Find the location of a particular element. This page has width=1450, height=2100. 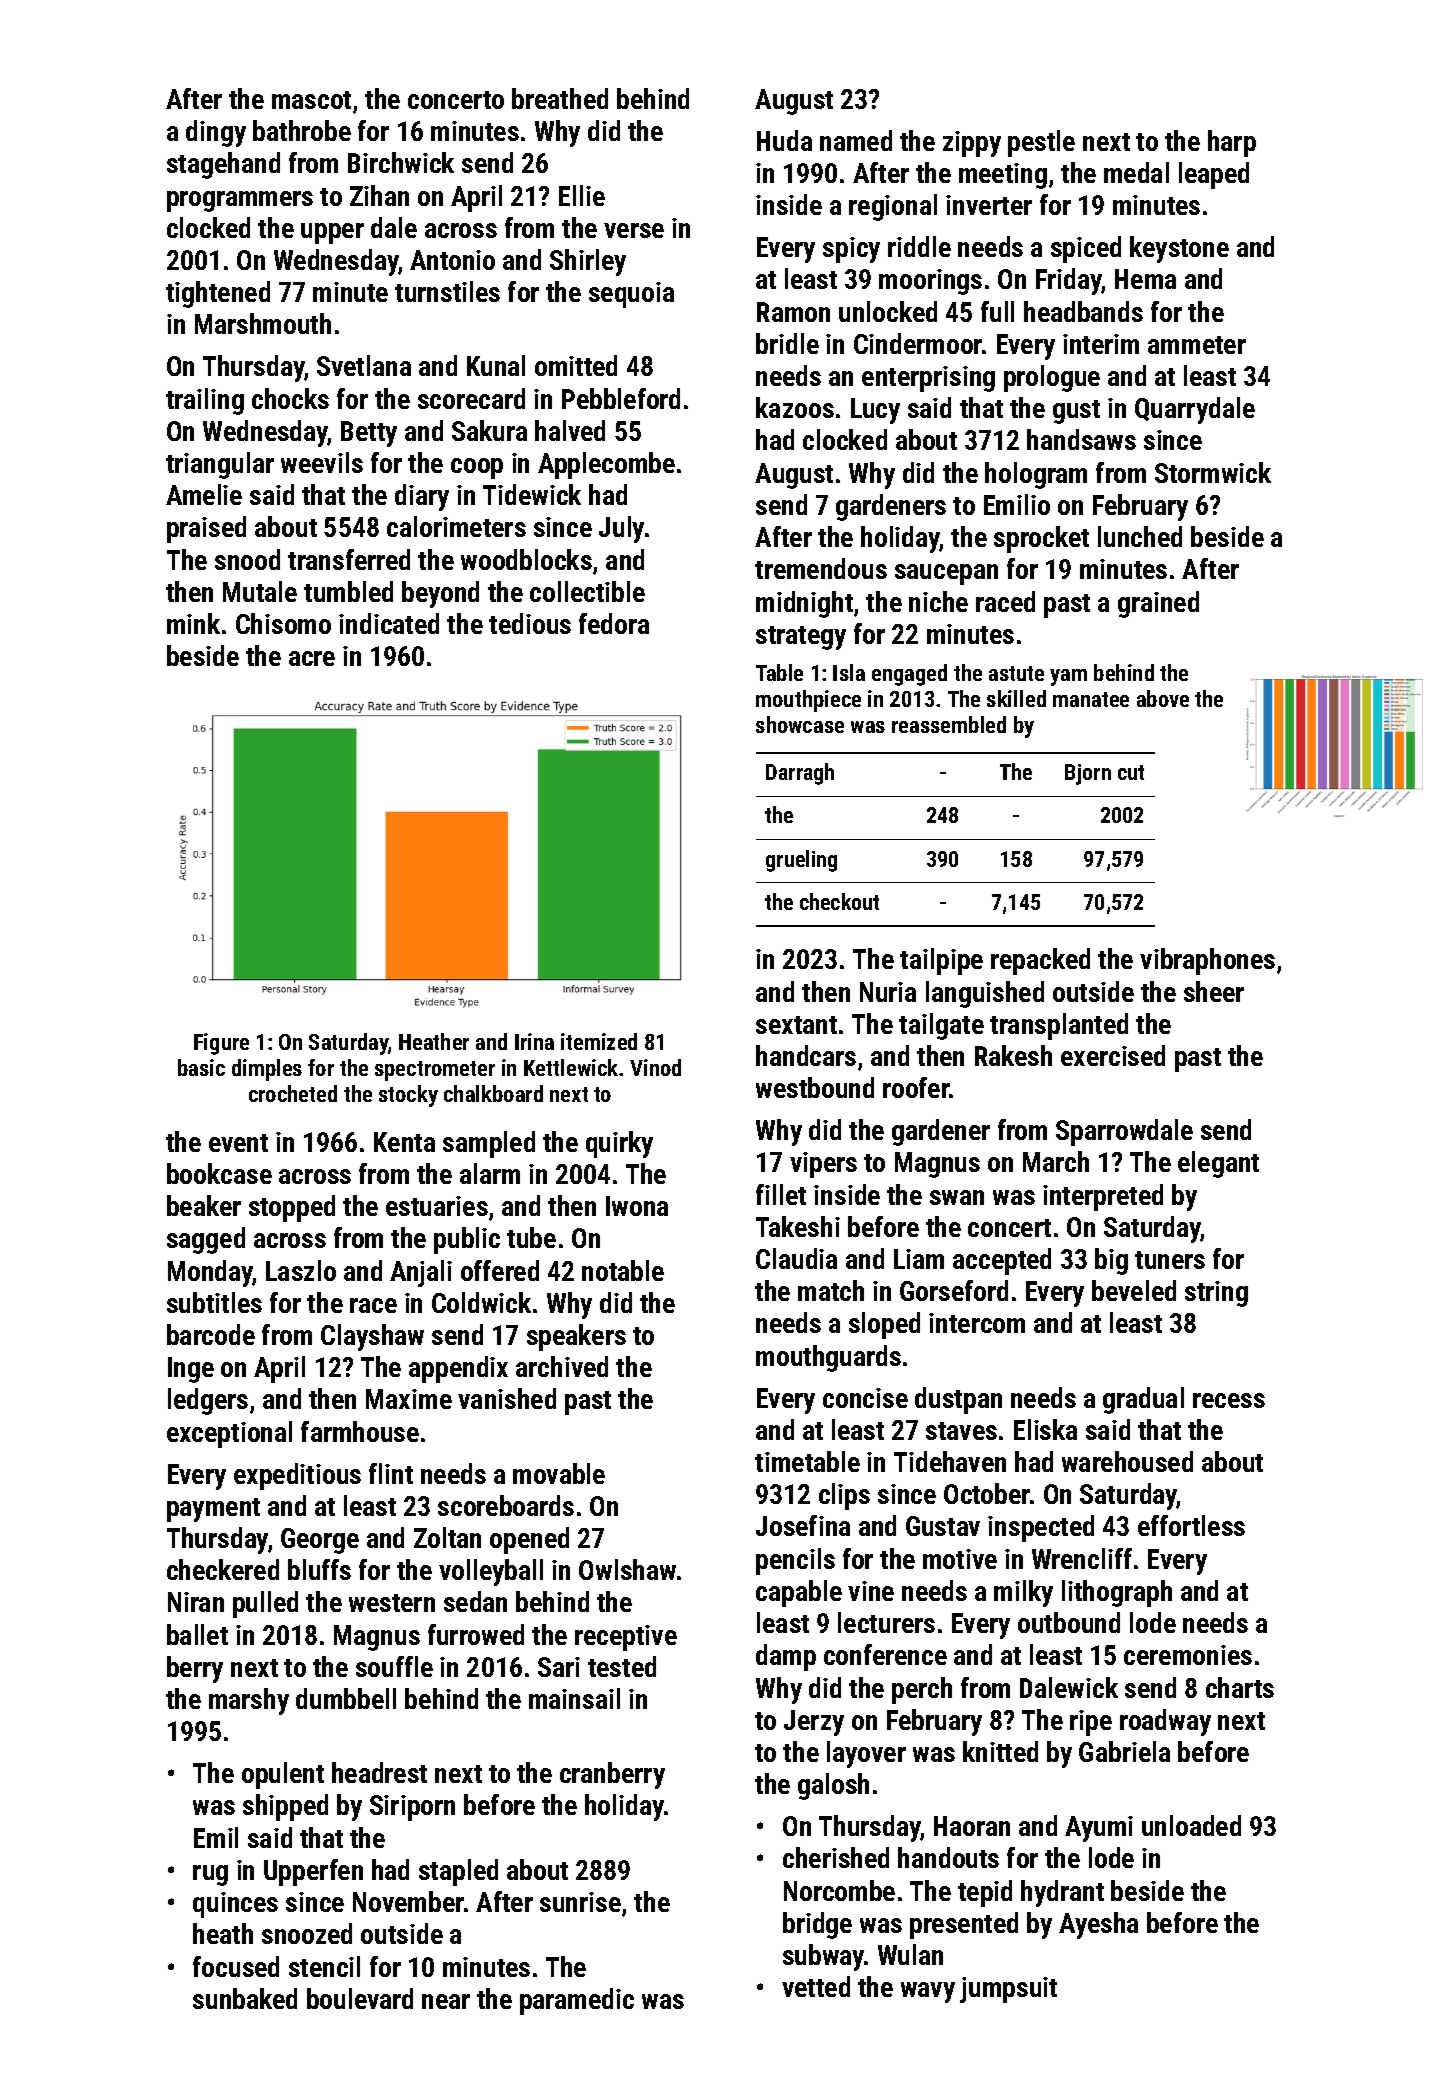

motive is located at coordinates (960, 1559).
